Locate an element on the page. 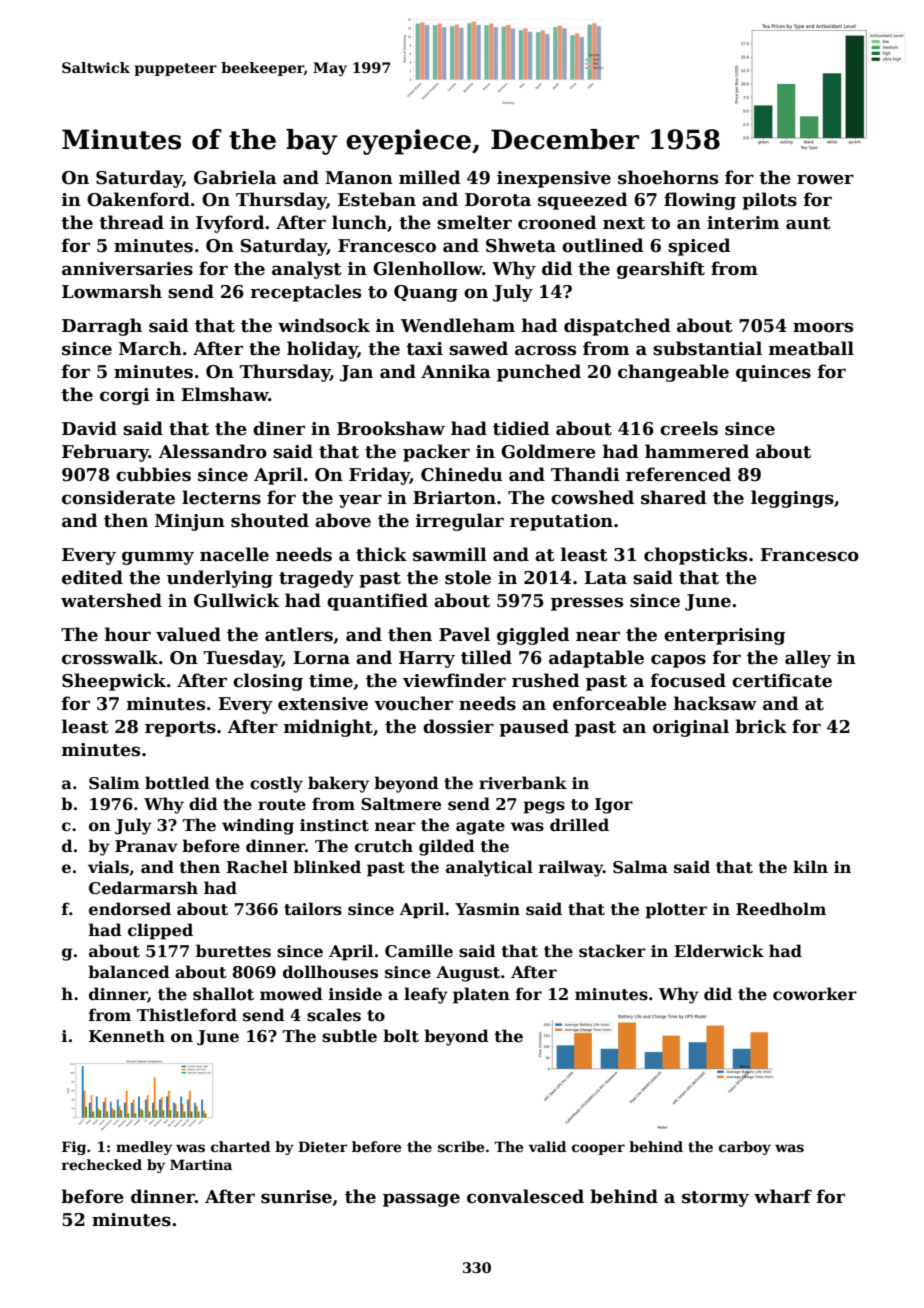  rower is located at coordinates (825, 179).
